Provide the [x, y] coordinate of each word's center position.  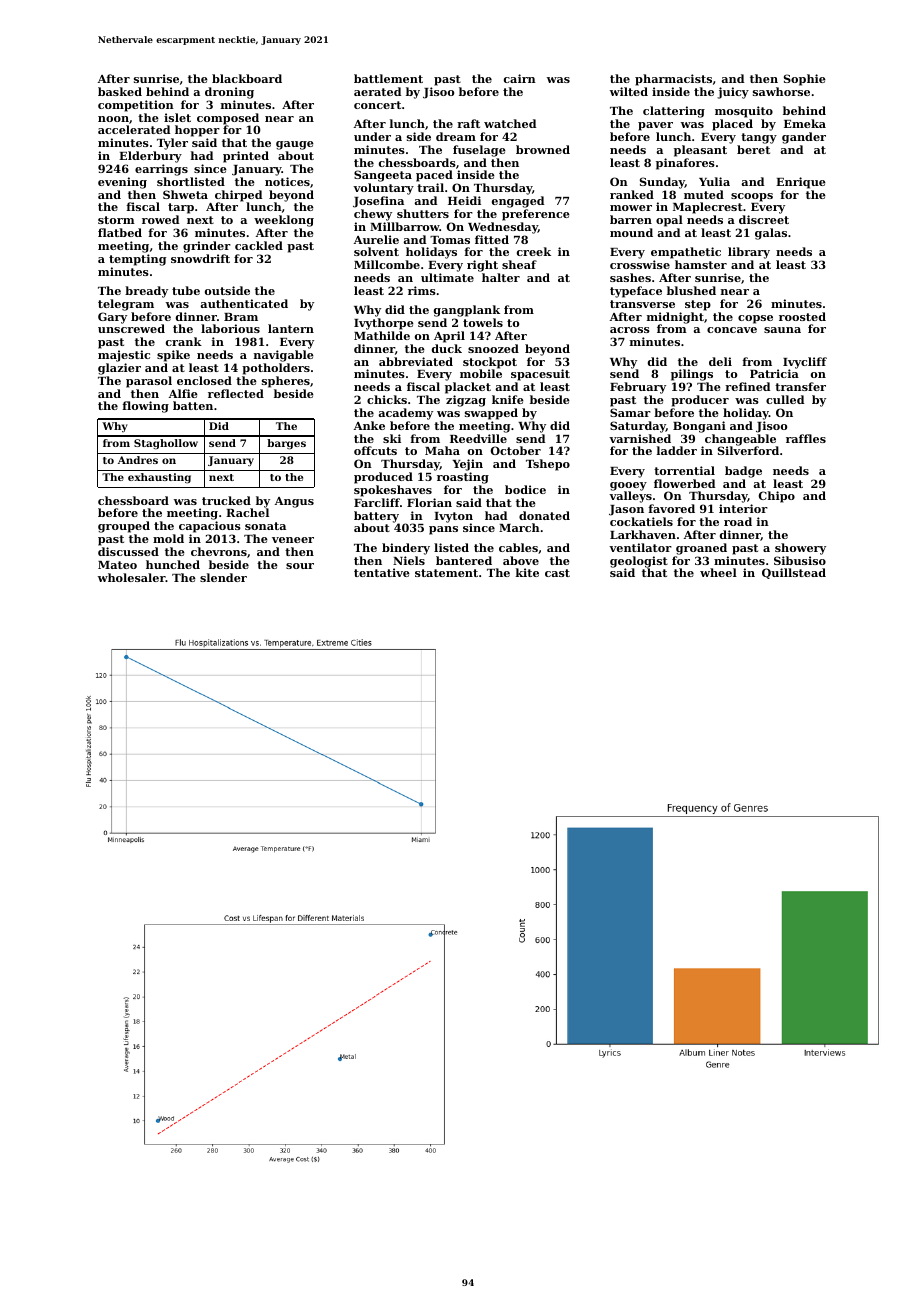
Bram [241, 317]
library [749, 253]
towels [483, 322]
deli [720, 361]
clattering [674, 112]
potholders [276, 369]
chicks [387, 399]
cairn [520, 78]
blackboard [247, 78]
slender [223, 577]
